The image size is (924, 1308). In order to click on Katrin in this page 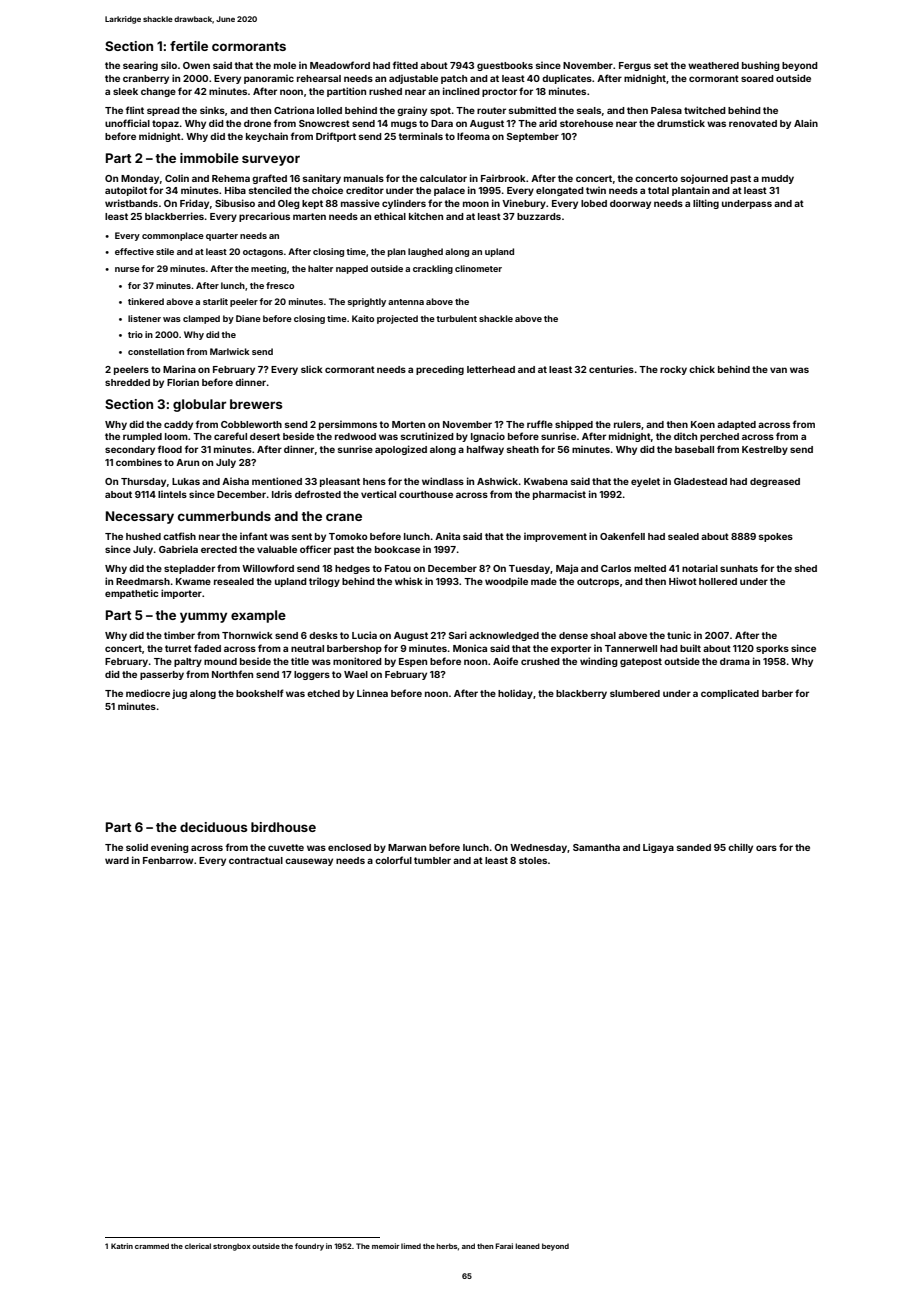, I will do `click(122, 1246)`.
